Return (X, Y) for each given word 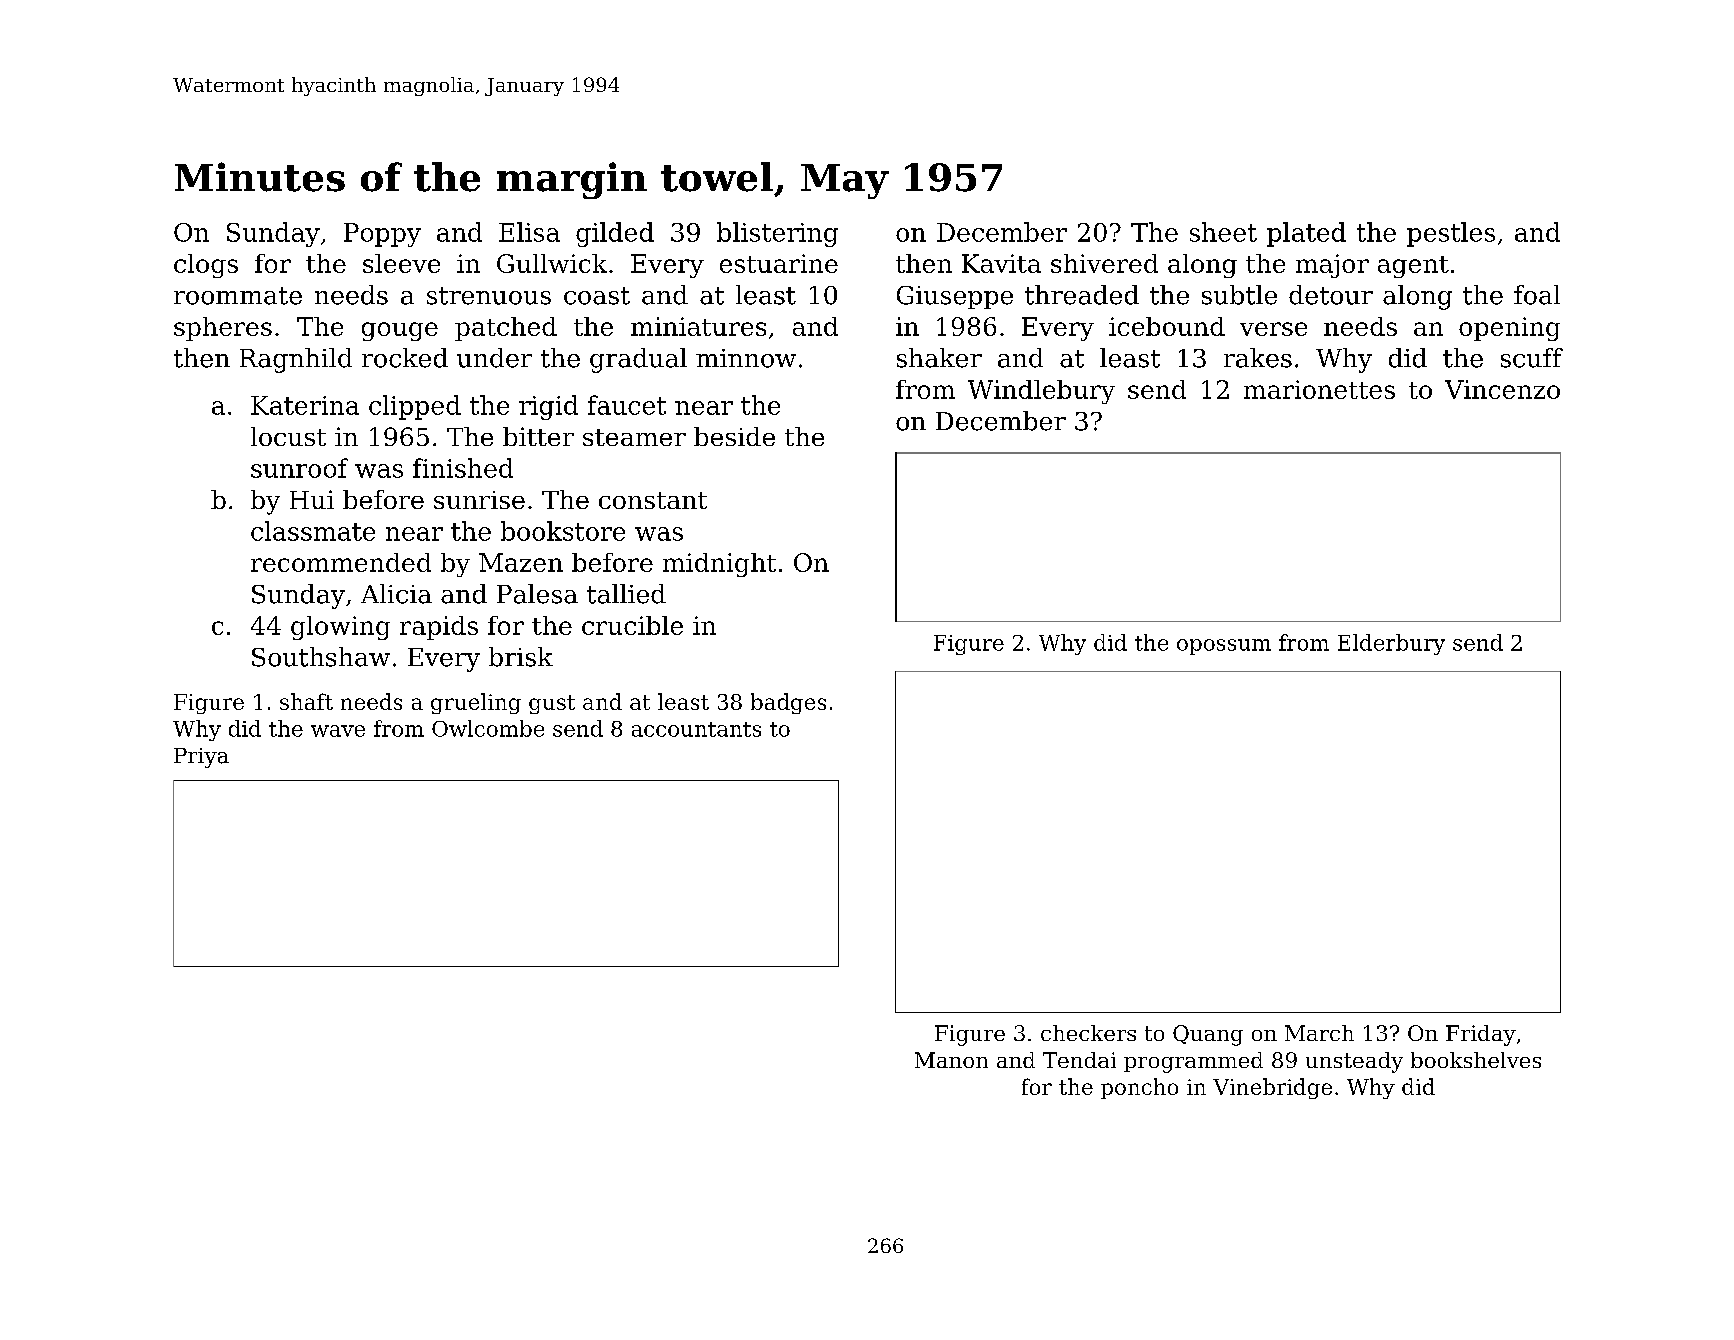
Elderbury (1391, 644)
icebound (1167, 326)
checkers (1088, 1033)
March (1319, 1033)
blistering (777, 234)
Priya (201, 758)
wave (338, 731)
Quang (1208, 1035)
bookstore (563, 531)
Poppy (382, 235)
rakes (1258, 358)
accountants (696, 729)
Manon (951, 1060)
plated (1306, 234)
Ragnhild (296, 360)
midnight (719, 565)
